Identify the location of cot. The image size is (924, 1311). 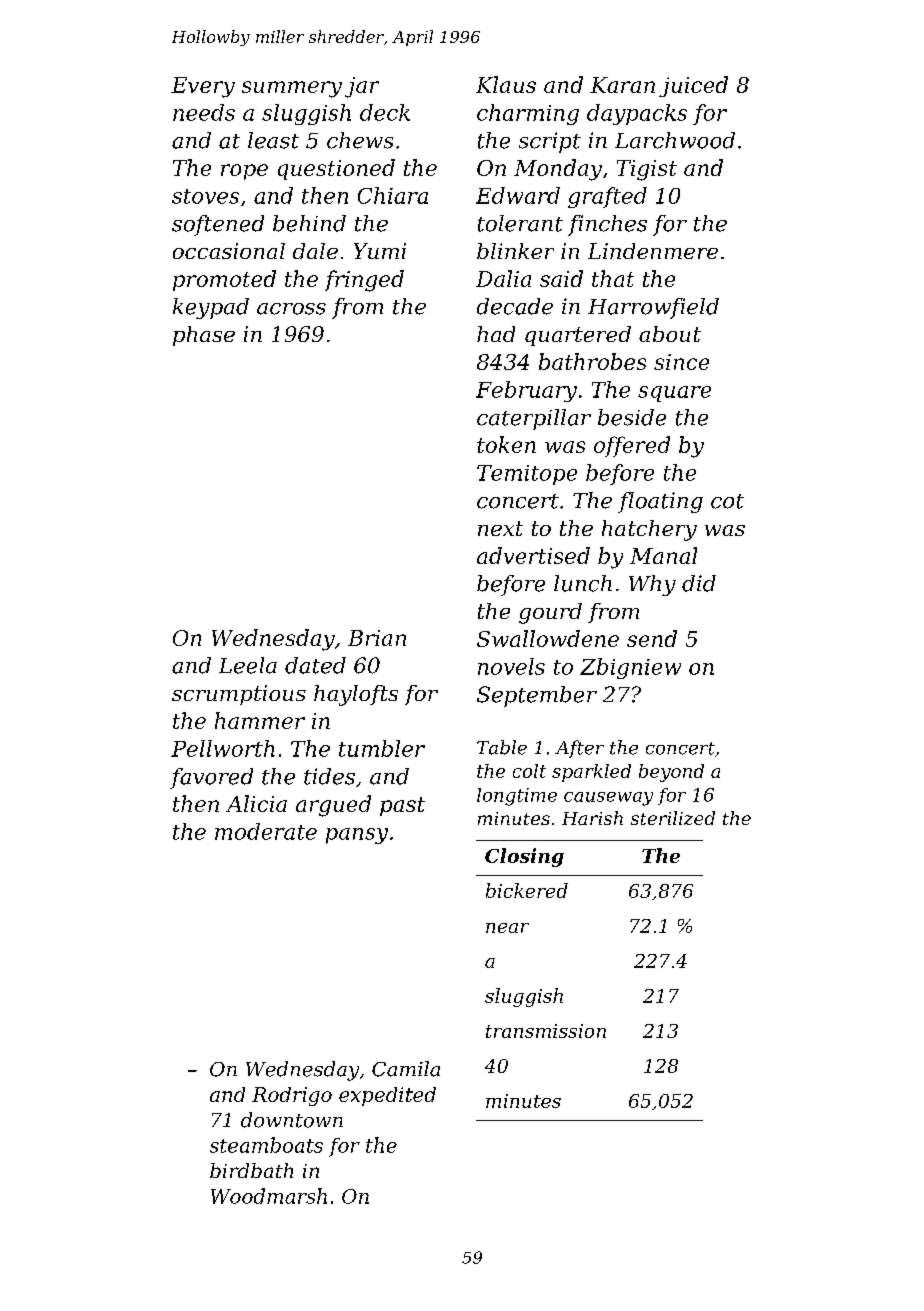
(727, 501).
